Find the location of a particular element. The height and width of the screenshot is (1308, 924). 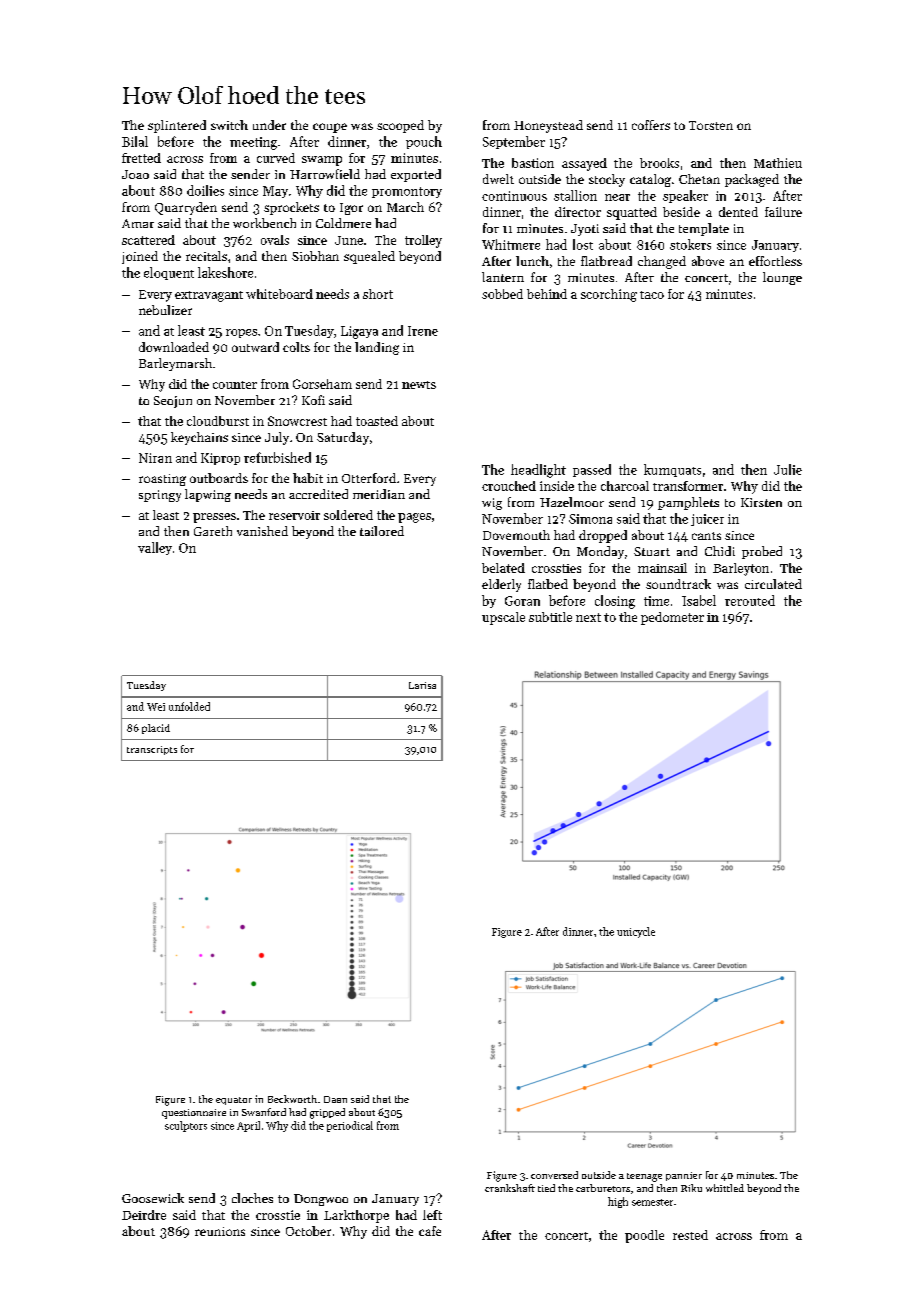

rested is located at coordinates (690, 1235).
